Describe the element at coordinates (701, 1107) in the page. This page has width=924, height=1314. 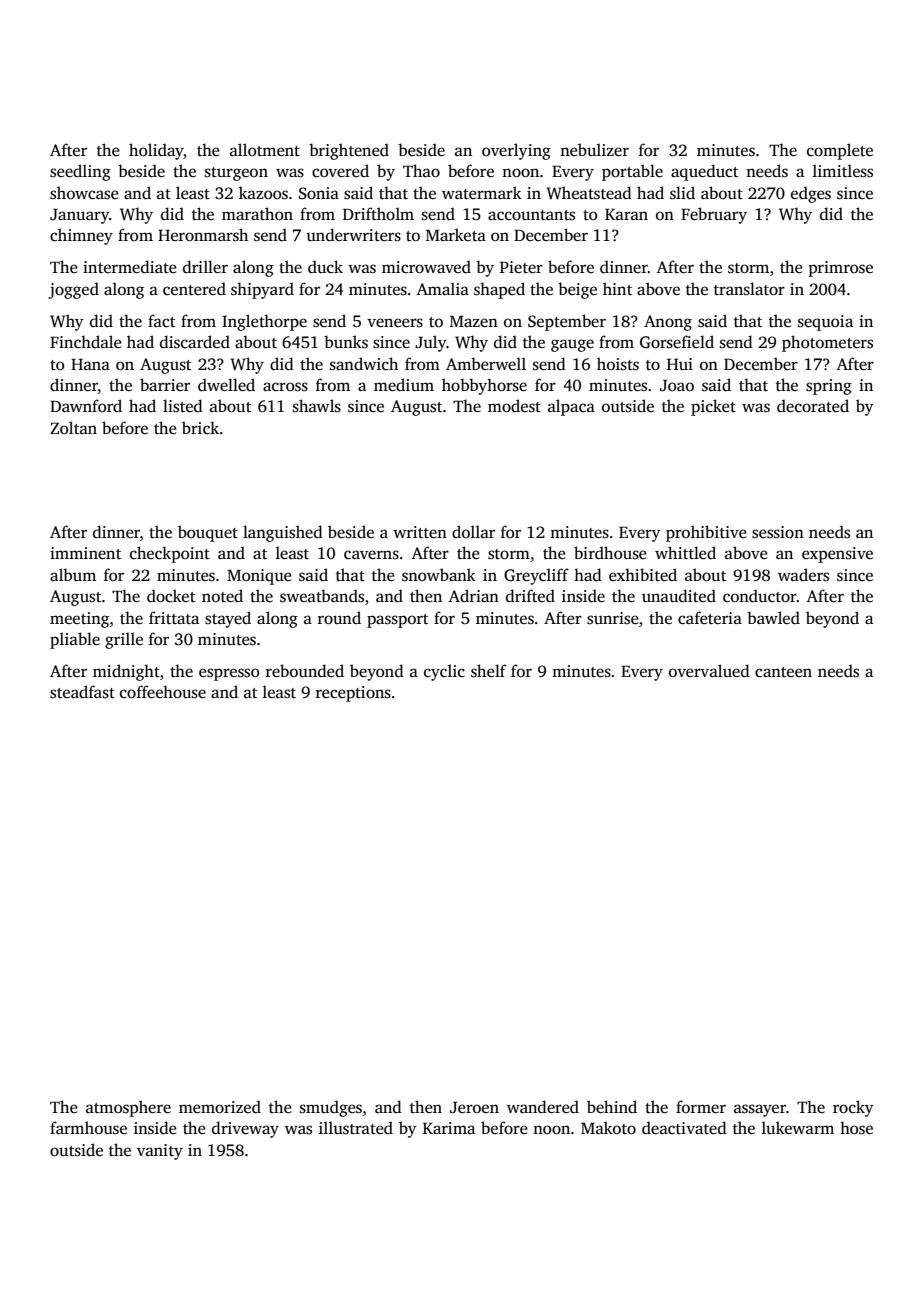
I see `former` at that location.
